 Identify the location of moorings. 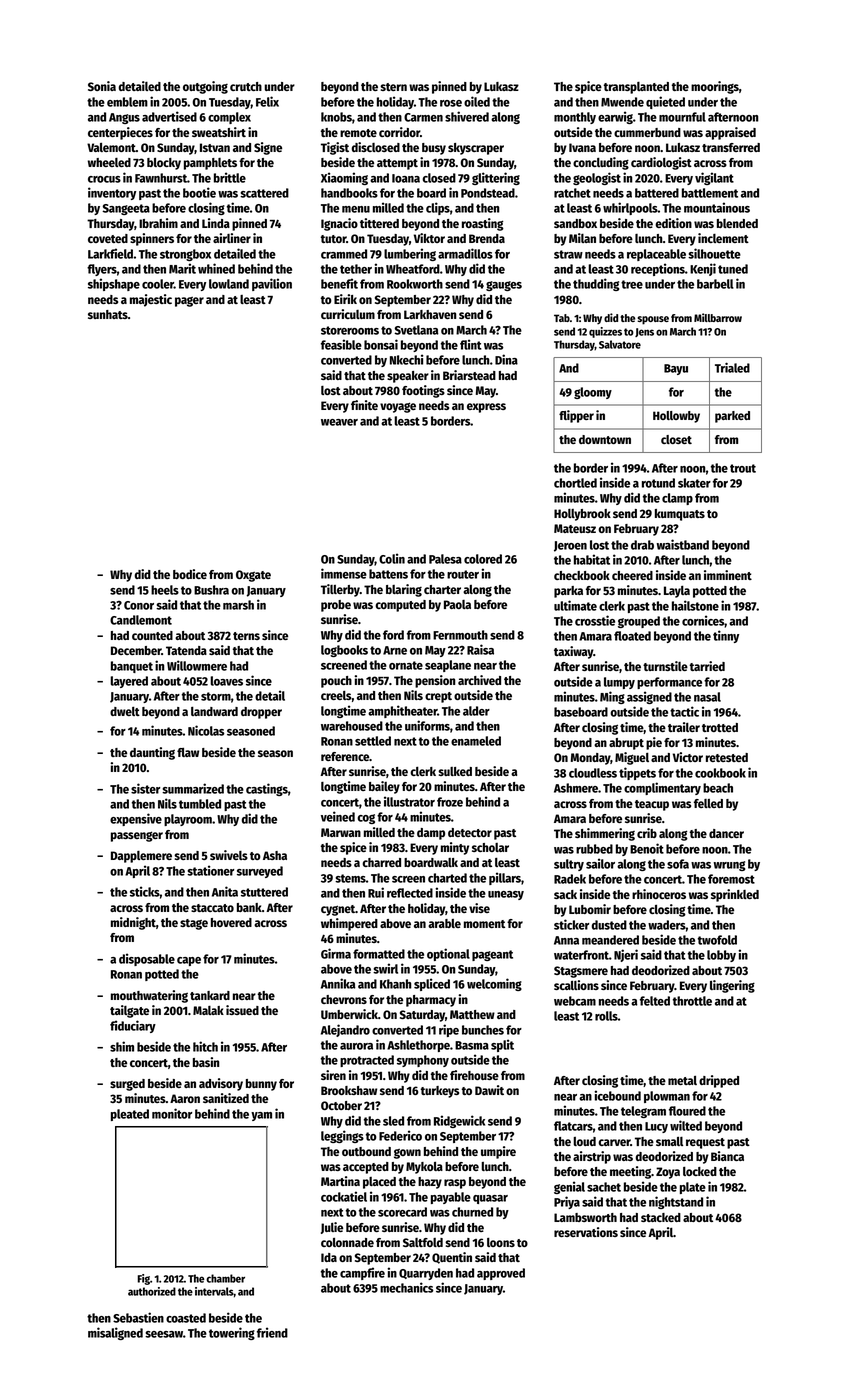
(715, 87).
